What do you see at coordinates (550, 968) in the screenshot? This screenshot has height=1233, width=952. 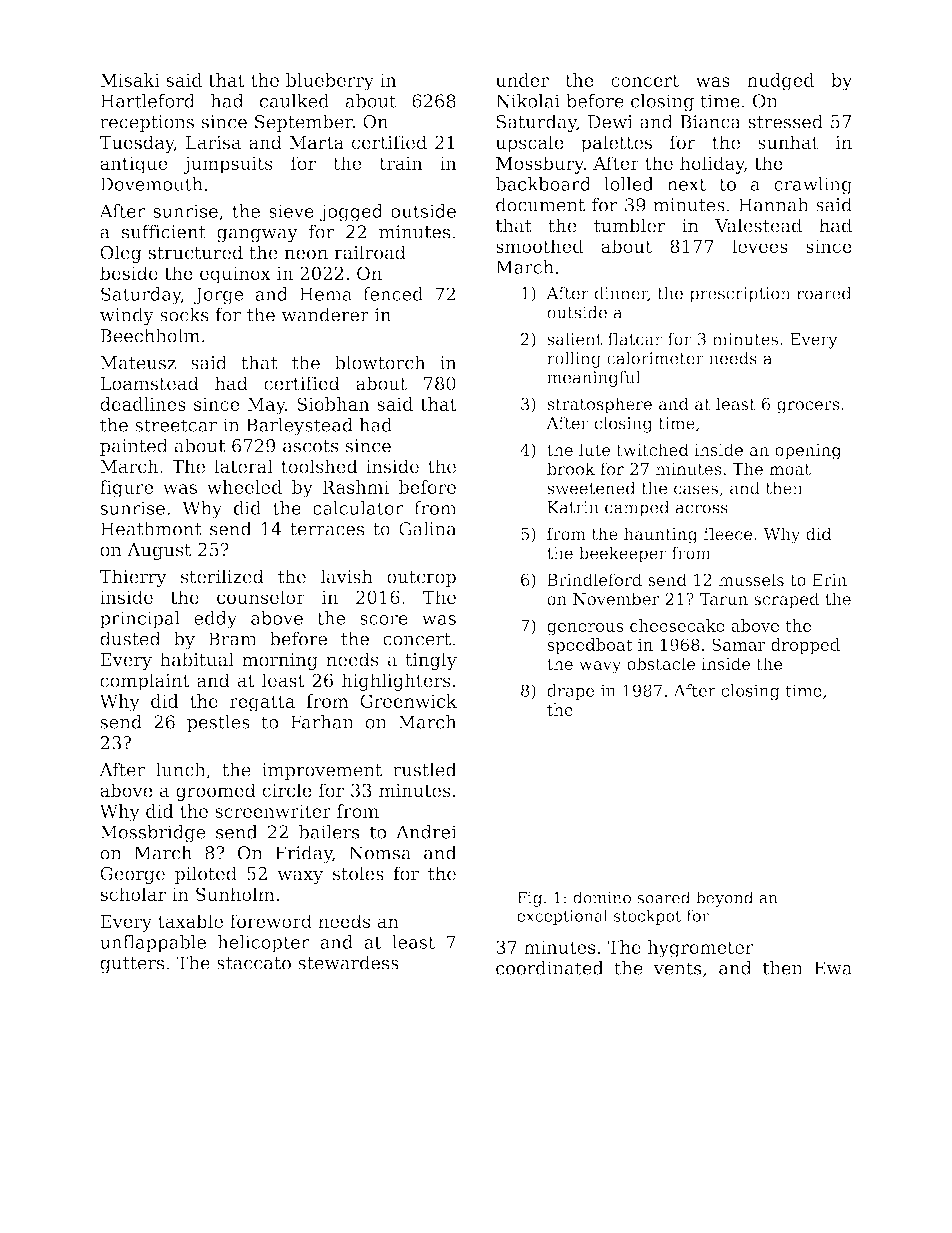 I see `coordinated` at bounding box center [550, 968].
